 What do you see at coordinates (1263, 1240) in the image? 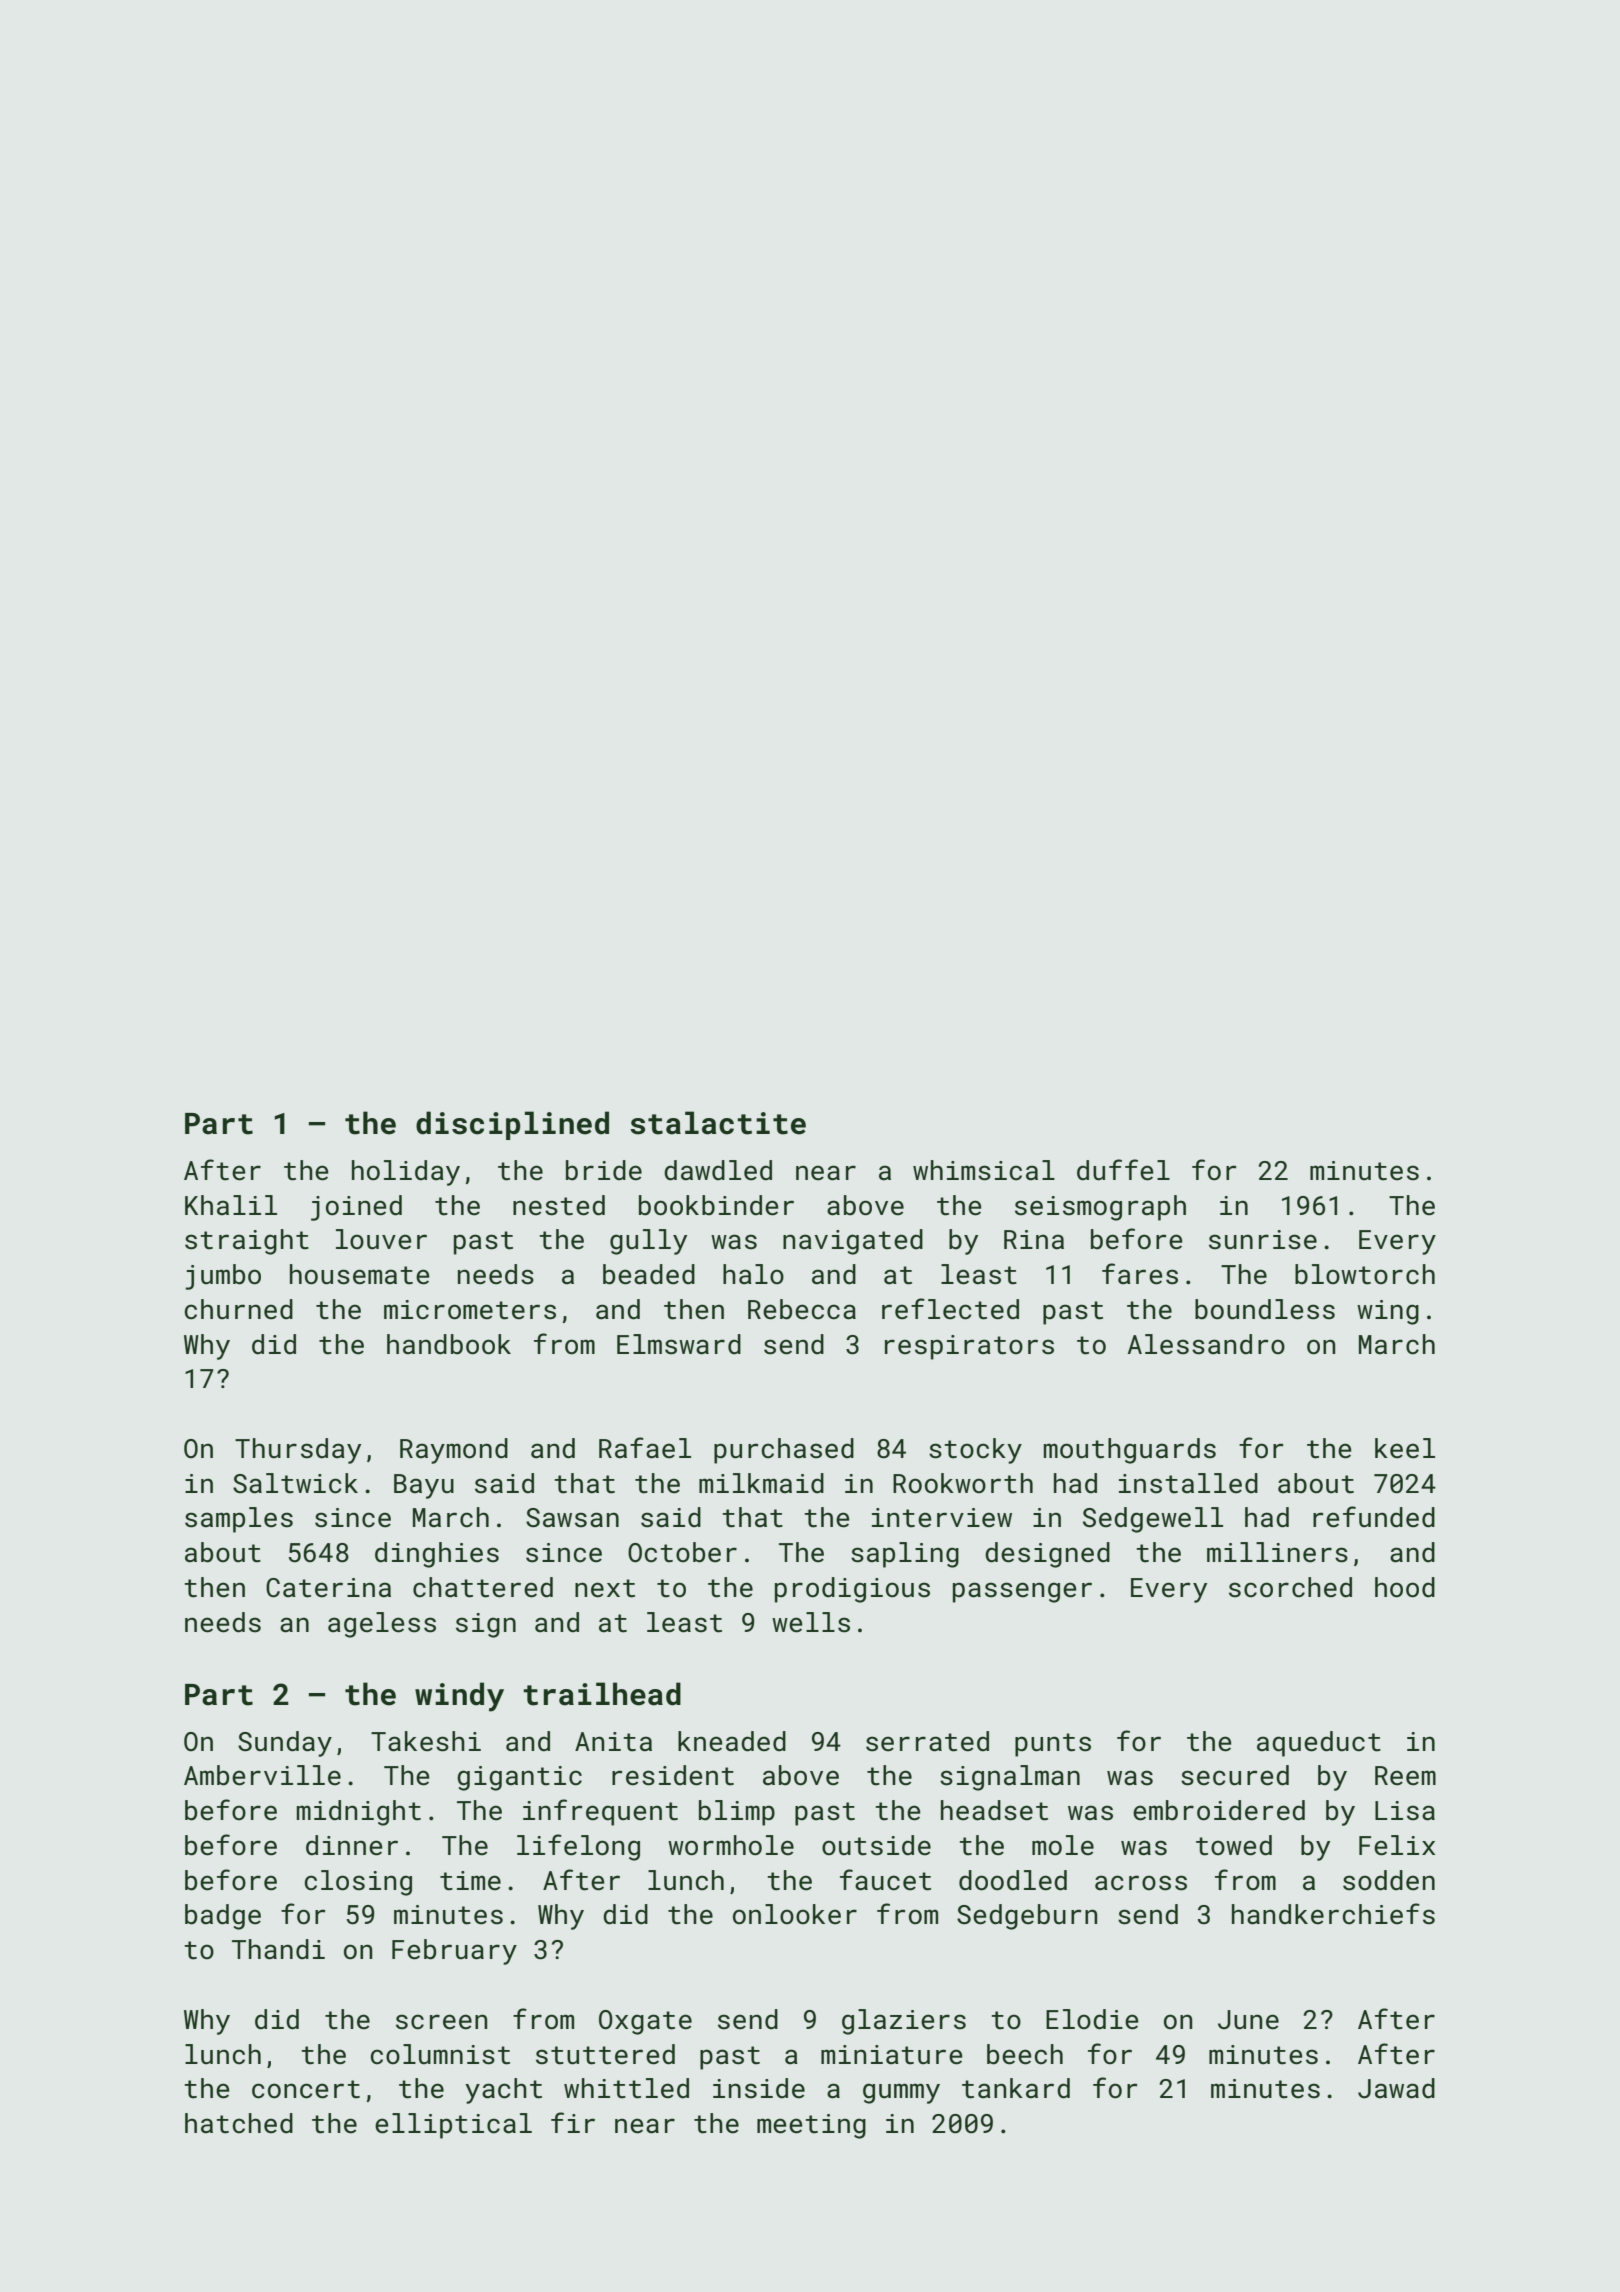
I see `sunrise` at bounding box center [1263, 1240].
